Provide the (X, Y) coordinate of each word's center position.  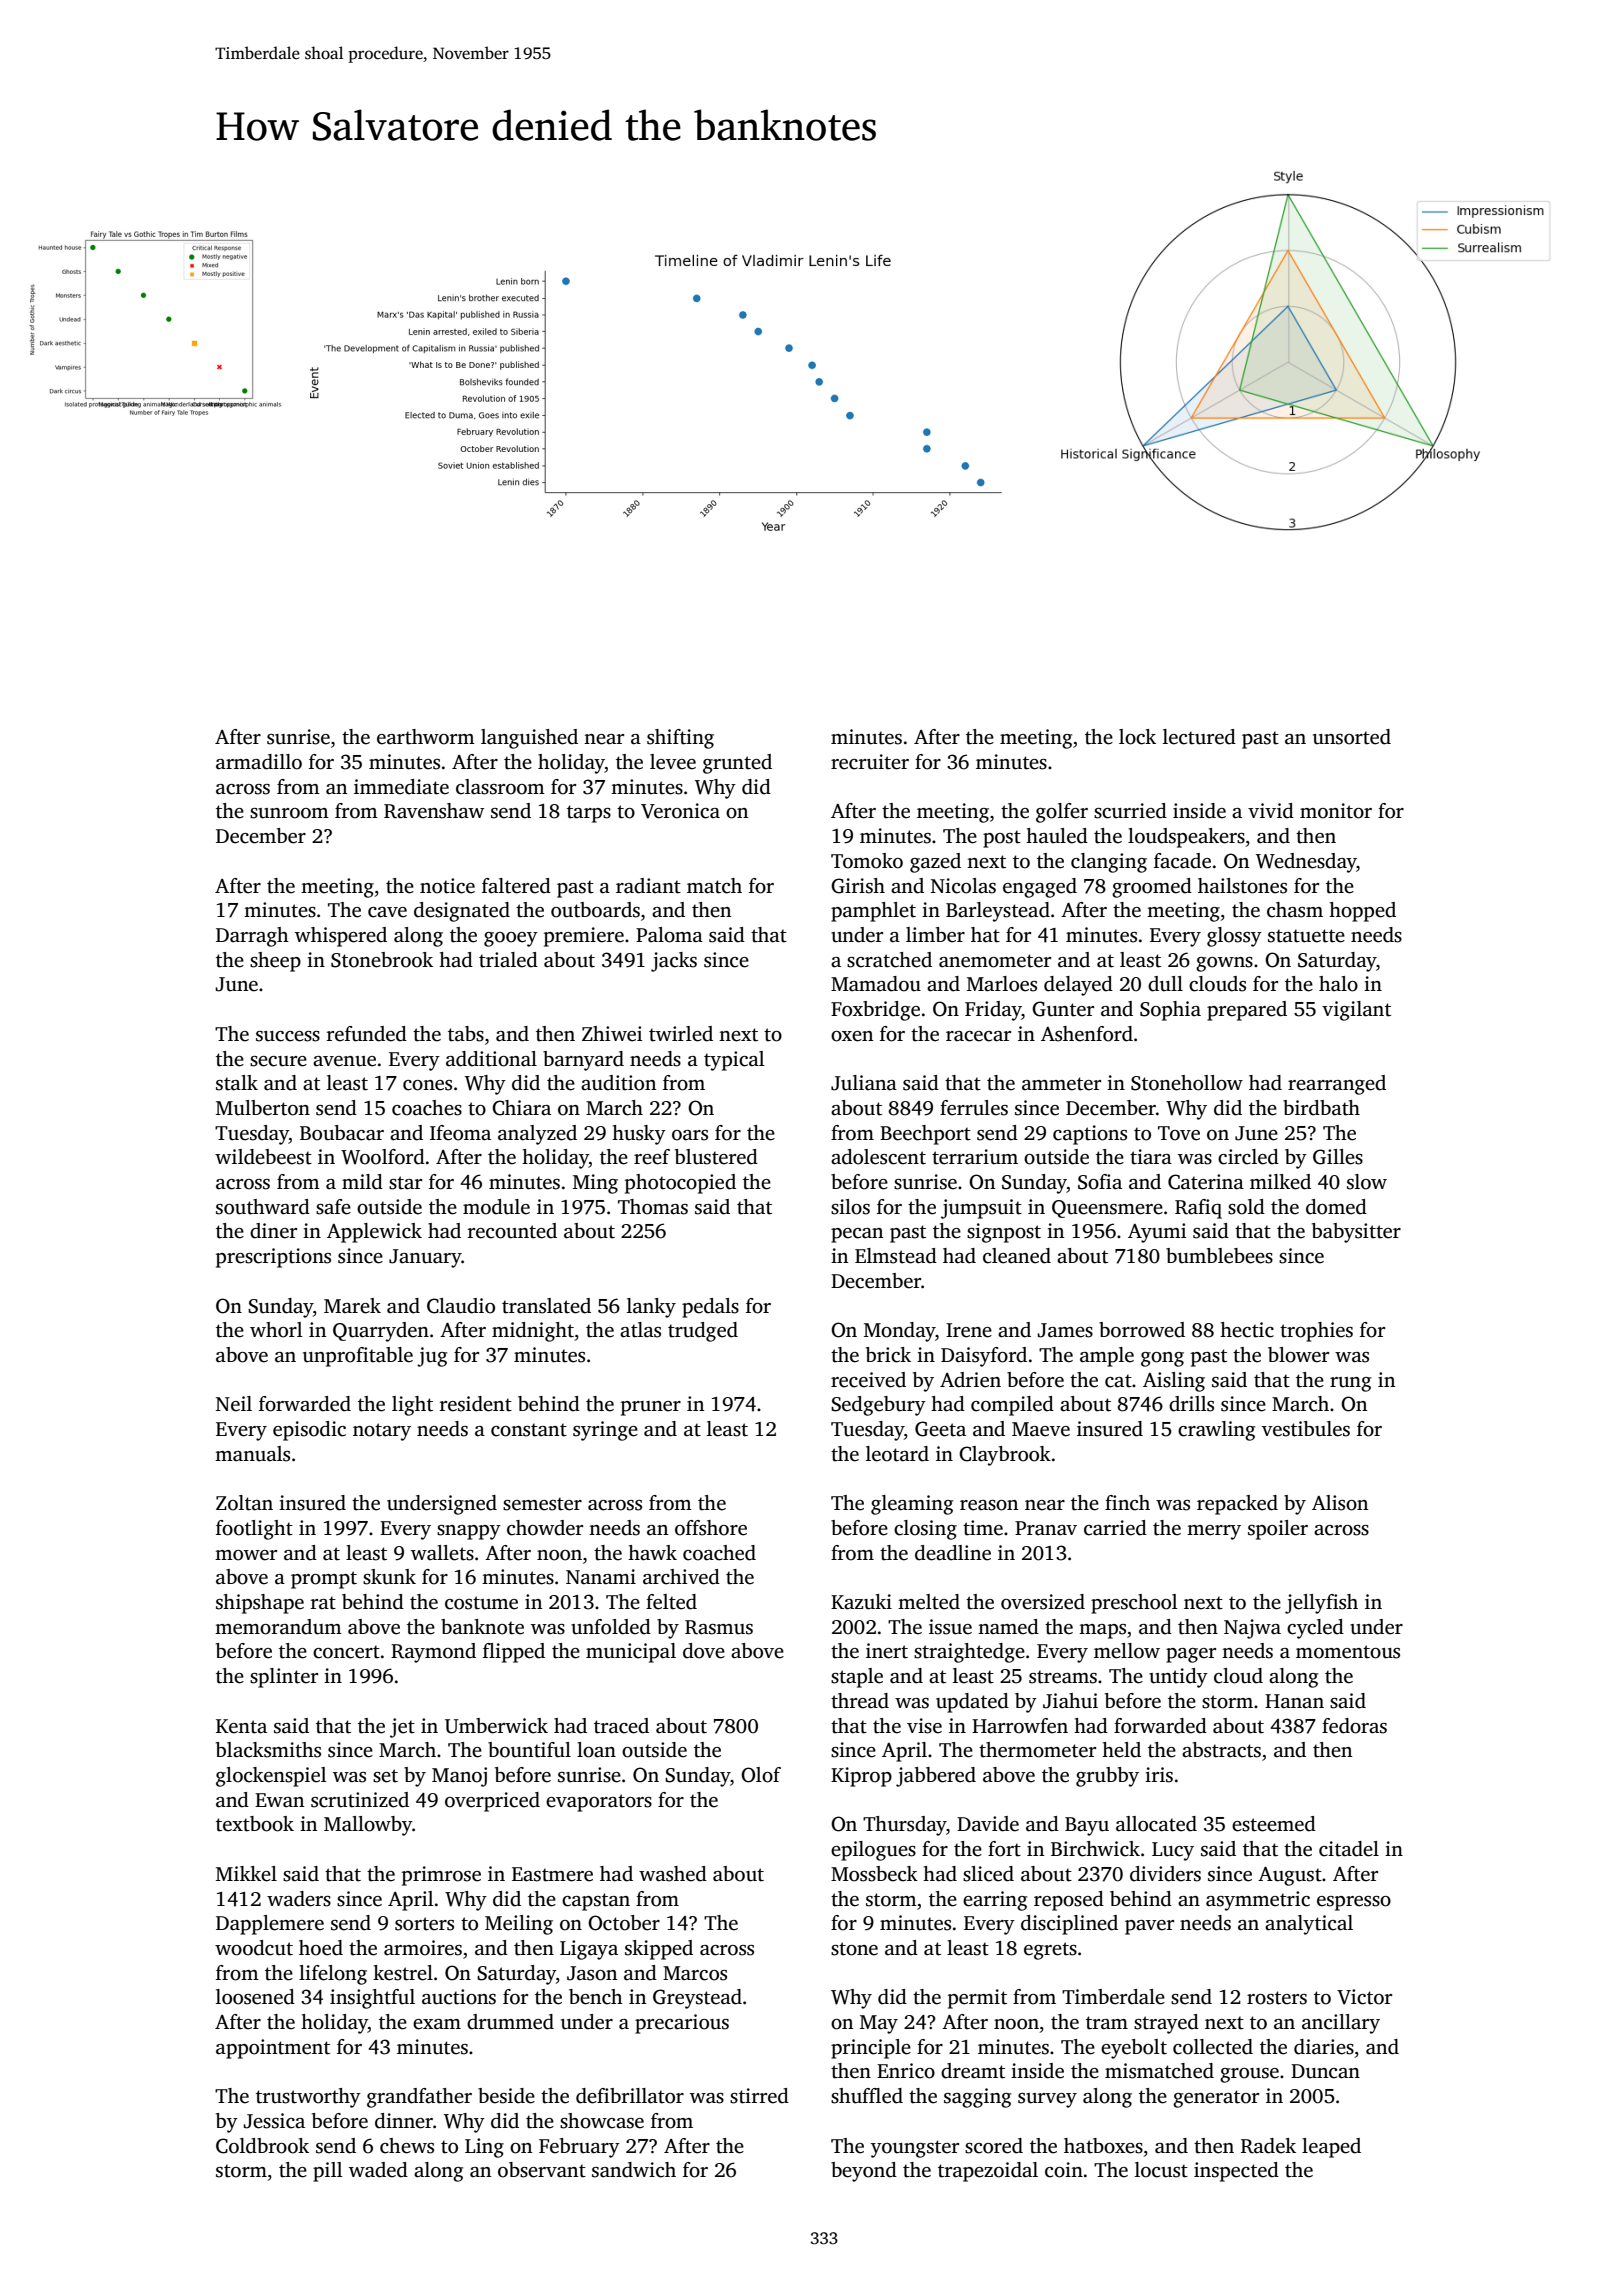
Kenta (241, 1726)
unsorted (1352, 737)
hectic (1247, 1330)
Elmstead (896, 1256)
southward (263, 1207)
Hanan (1294, 1701)
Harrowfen (1020, 1726)
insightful (372, 1999)
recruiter (870, 762)
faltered (516, 886)
